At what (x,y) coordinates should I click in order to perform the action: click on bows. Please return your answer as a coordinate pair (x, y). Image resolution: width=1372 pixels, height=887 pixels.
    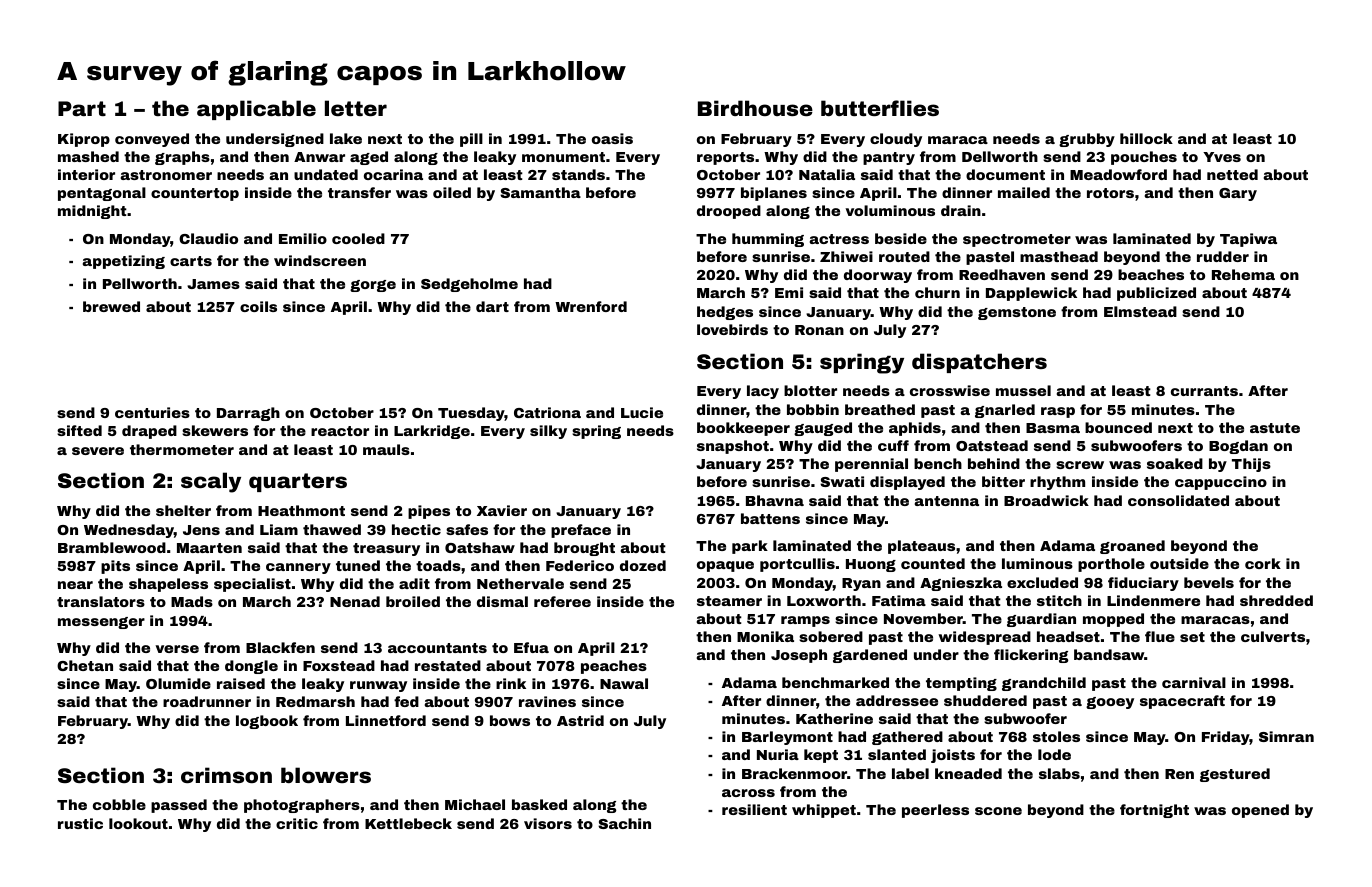
    Looking at the image, I should click on (510, 720).
